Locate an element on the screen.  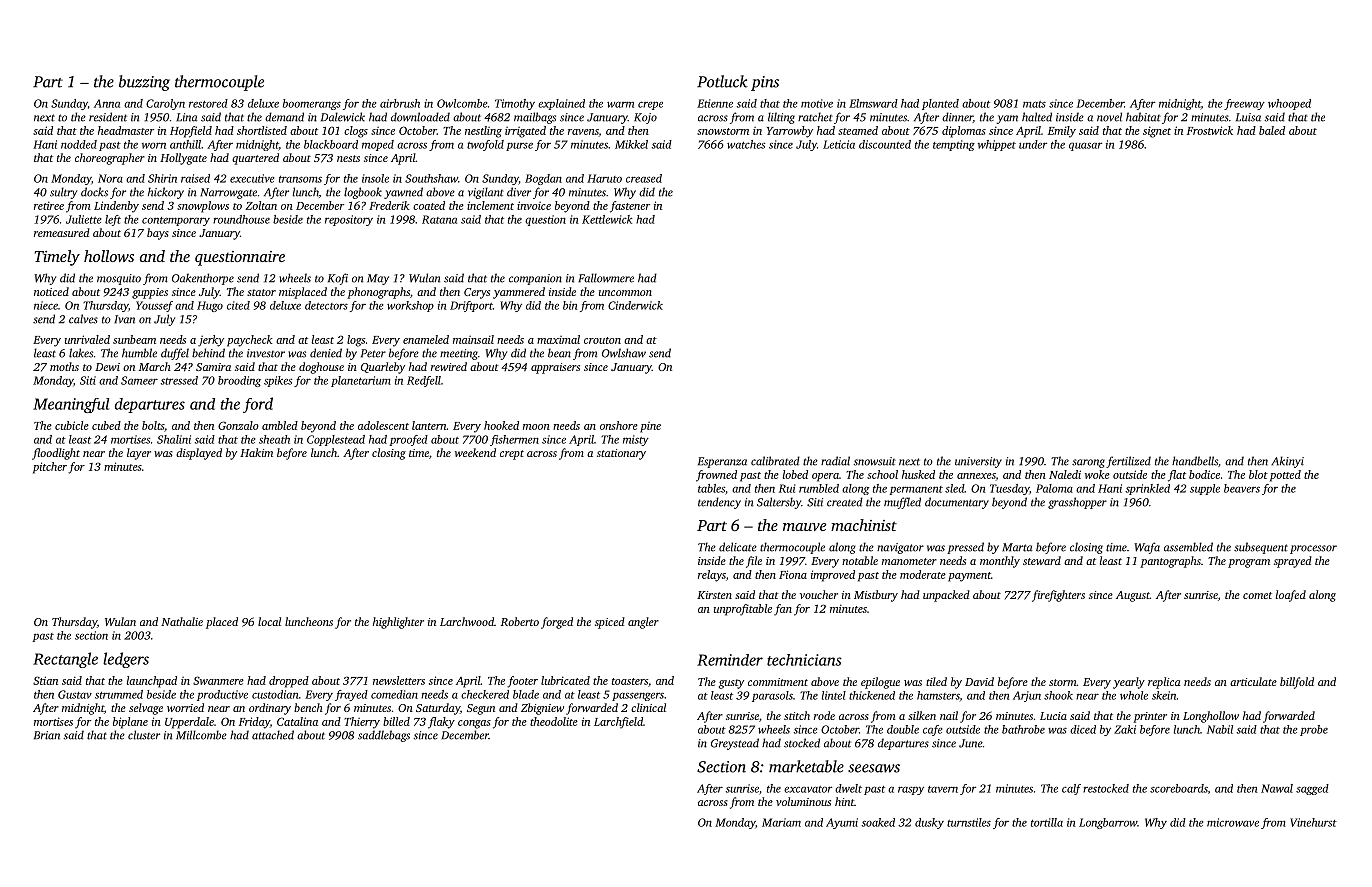
lilting is located at coordinates (781, 118).
